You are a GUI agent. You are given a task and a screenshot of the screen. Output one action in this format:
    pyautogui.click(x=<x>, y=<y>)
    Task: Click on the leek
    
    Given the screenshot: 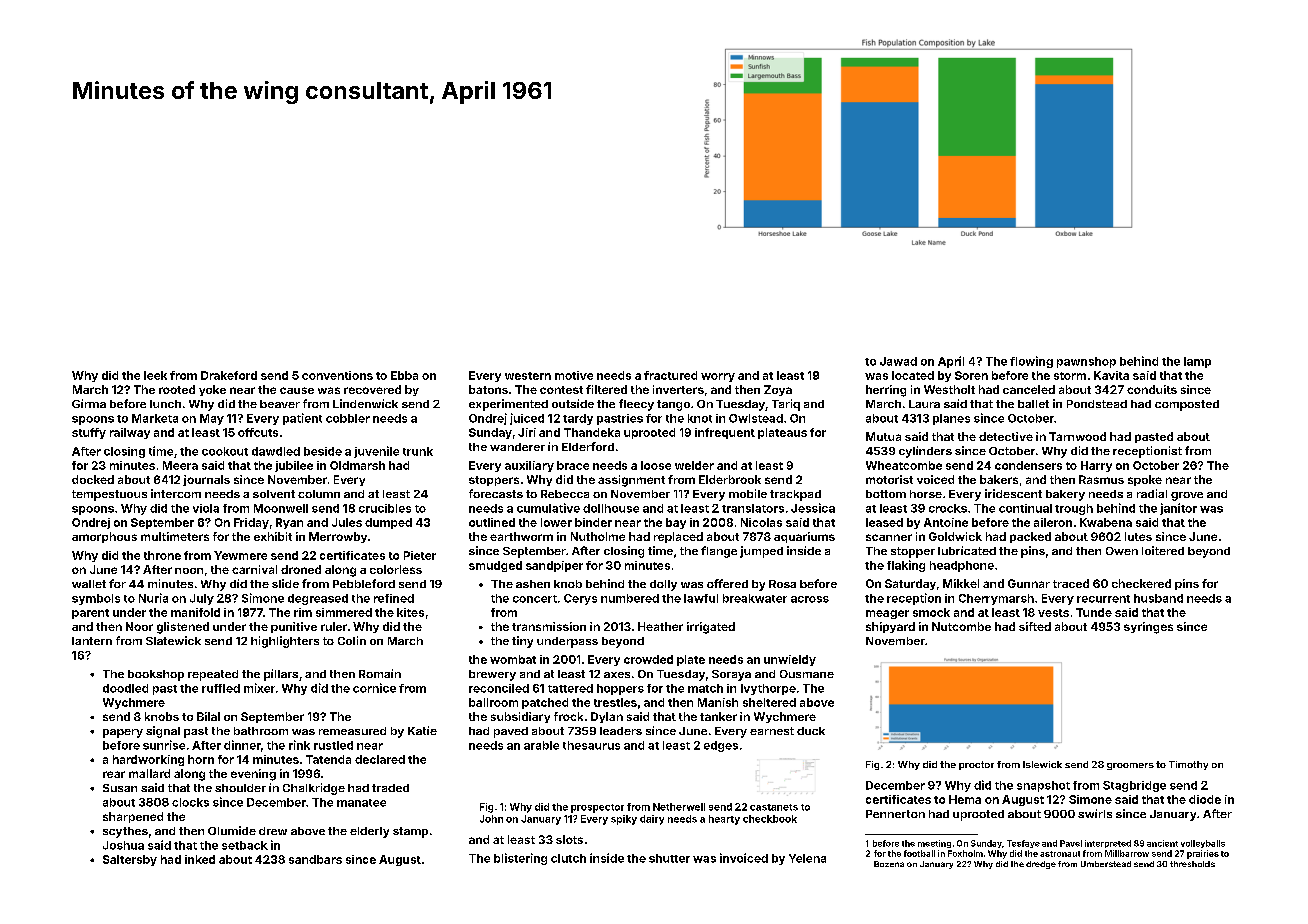 What is the action you would take?
    pyautogui.click(x=155, y=375)
